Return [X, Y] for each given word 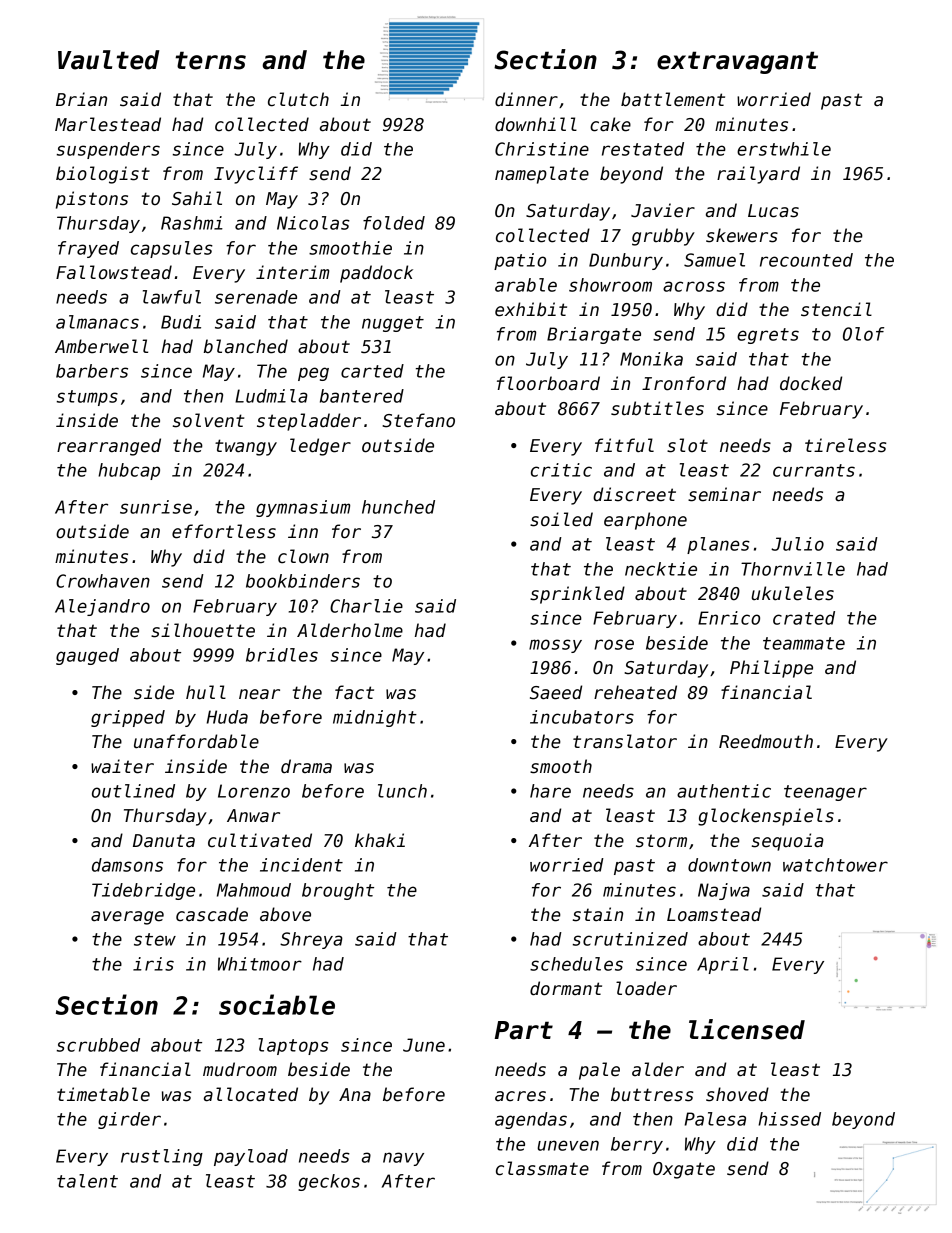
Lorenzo [254, 791]
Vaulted [109, 60]
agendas [531, 1120]
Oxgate [684, 1170]
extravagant [737, 62]
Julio [797, 544]
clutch [298, 99]
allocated [251, 1094]
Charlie [366, 606]
